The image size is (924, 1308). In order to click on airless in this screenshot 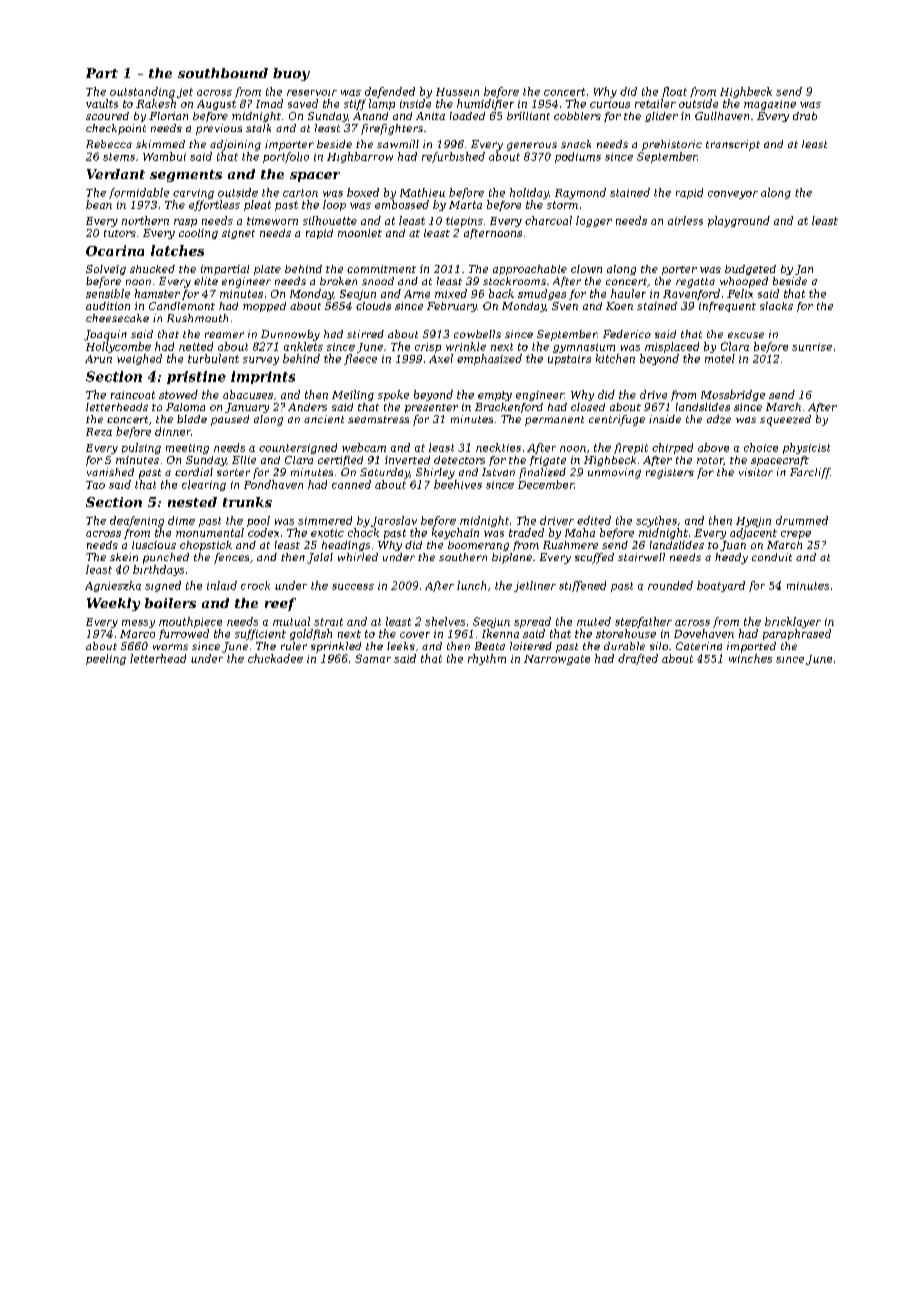, I will do `click(685, 220)`.
